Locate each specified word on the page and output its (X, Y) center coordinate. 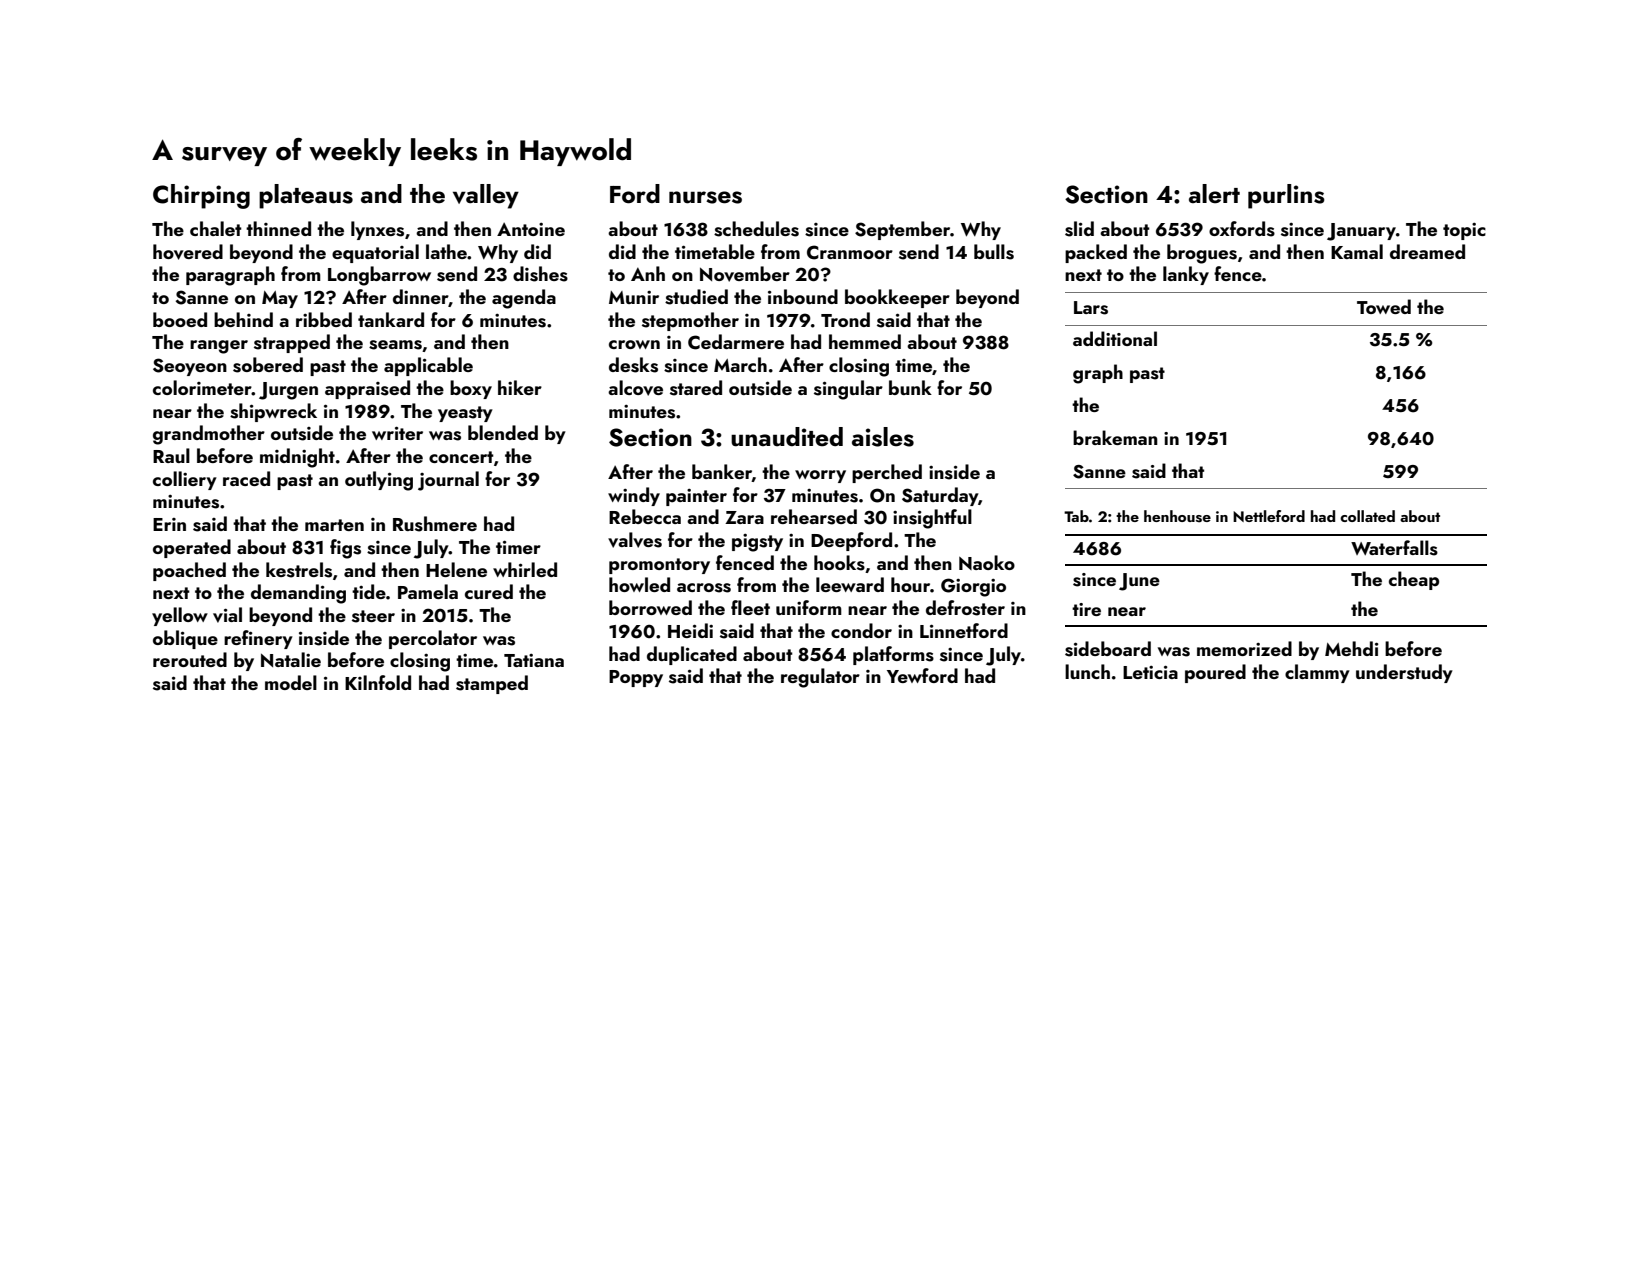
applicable (428, 366)
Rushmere (435, 524)
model (291, 682)
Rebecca (645, 516)
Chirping (201, 196)
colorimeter (202, 387)
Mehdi (1351, 648)
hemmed (865, 341)
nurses (705, 197)
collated (1367, 516)
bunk (910, 387)
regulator (820, 678)
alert (1214, 194)
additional (1115, 338)
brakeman (1115, 437)
